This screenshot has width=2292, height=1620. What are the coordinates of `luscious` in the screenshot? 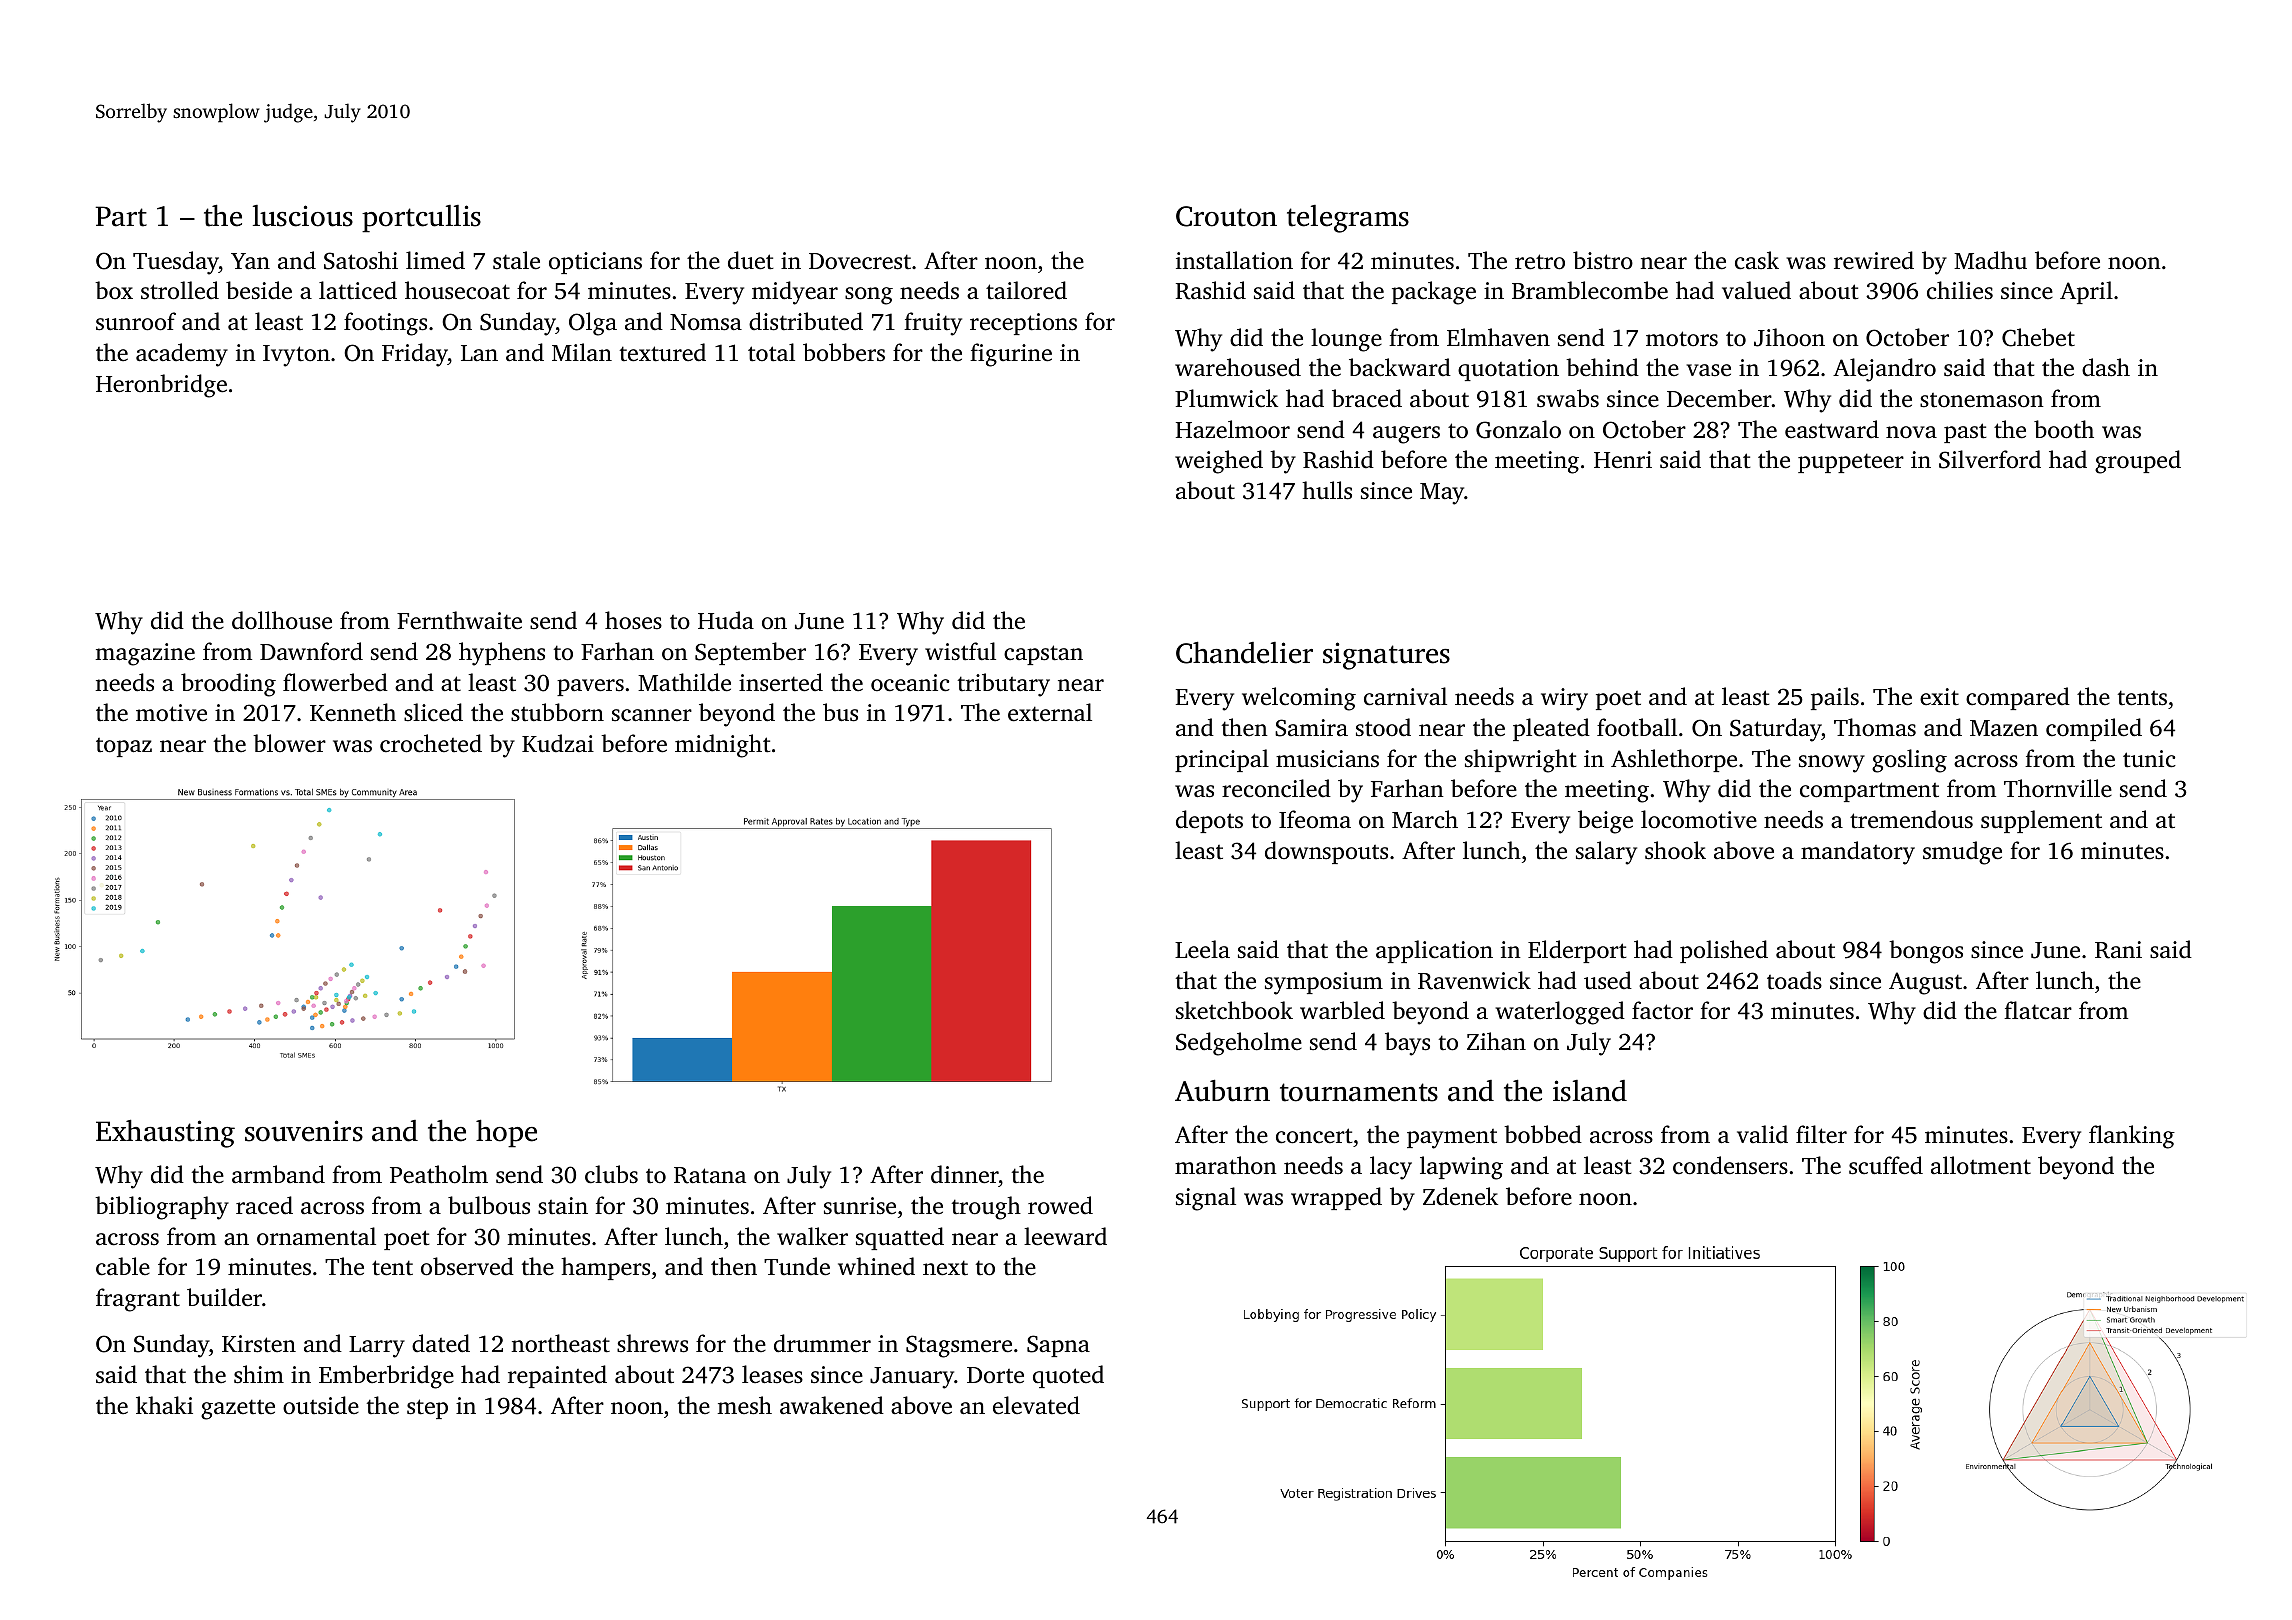 It's located at (303, 216).
